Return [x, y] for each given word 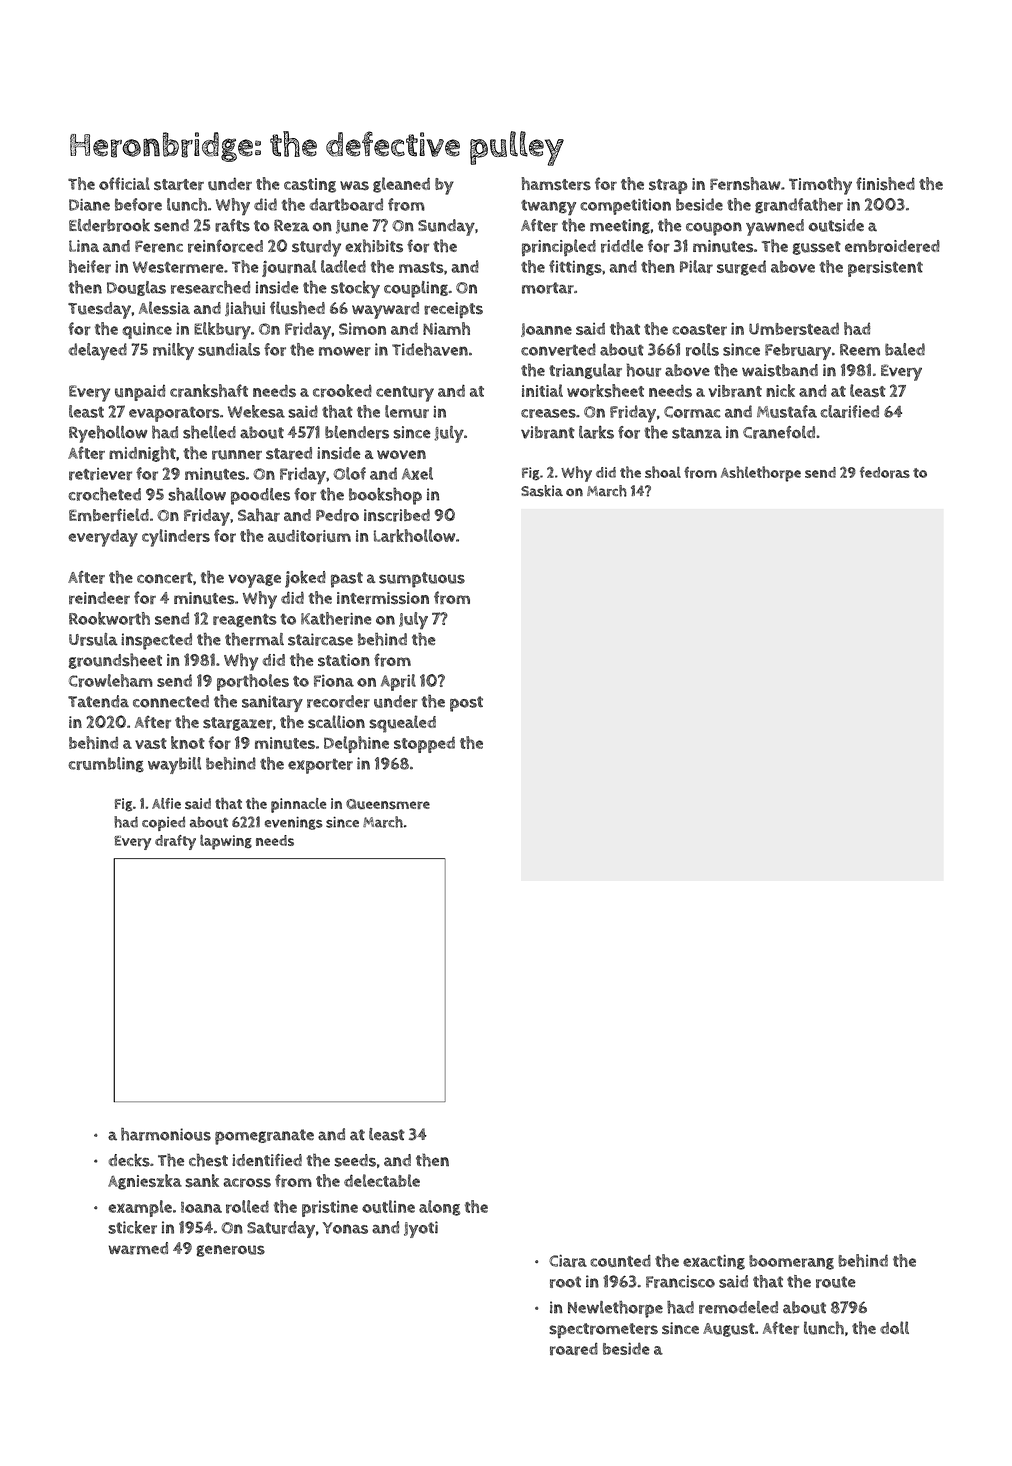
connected [171, 701]
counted [620, 1260]
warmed [138, 1248]
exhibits [374, 246]
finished [885, 184]
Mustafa [787, 411]
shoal [663, 472]
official [124, 183]
